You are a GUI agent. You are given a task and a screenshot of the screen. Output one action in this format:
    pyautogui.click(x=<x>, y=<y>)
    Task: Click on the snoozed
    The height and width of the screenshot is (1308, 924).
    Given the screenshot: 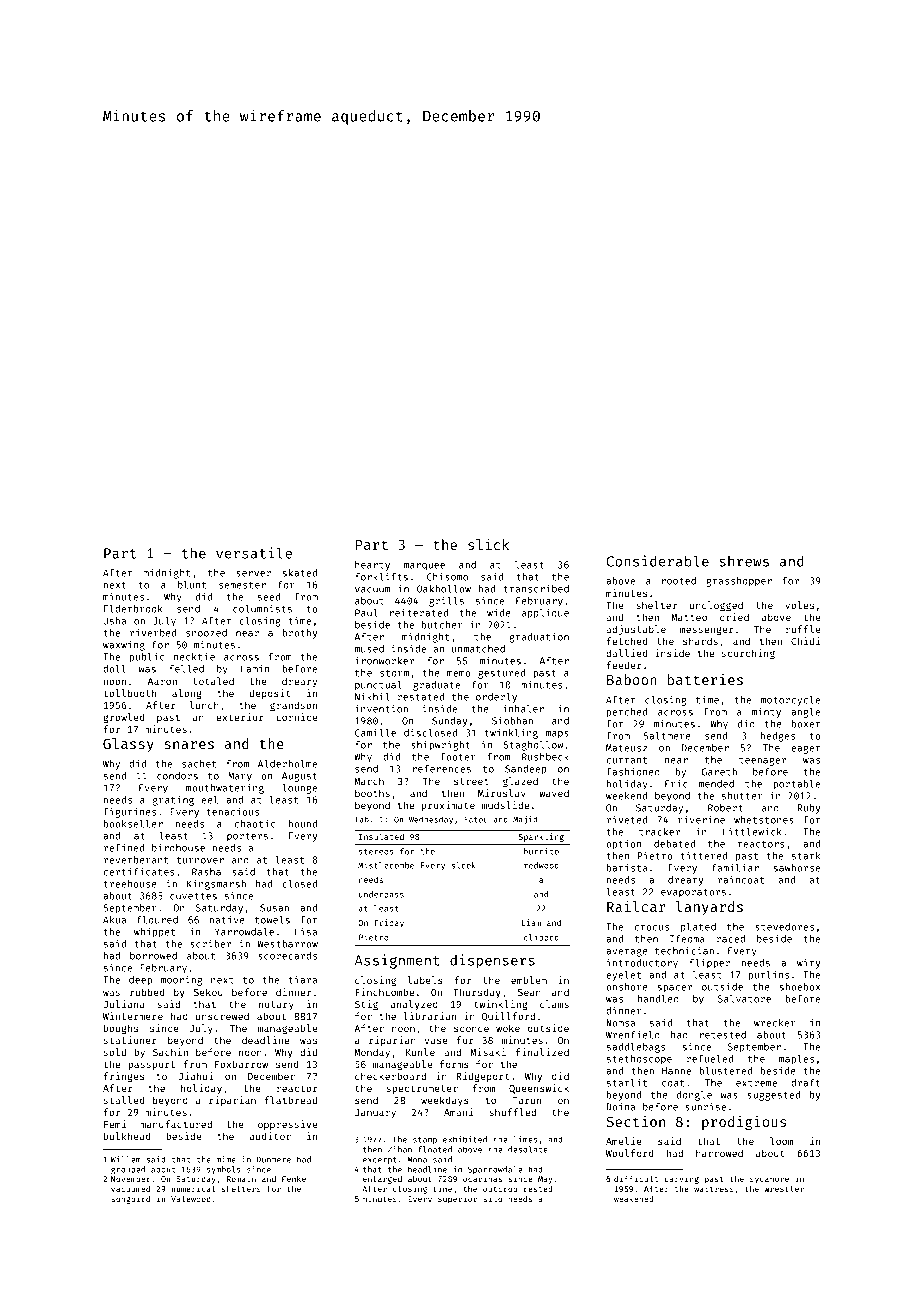 What is the action you would take?
    pyautogui.click(x=206, y=633)
